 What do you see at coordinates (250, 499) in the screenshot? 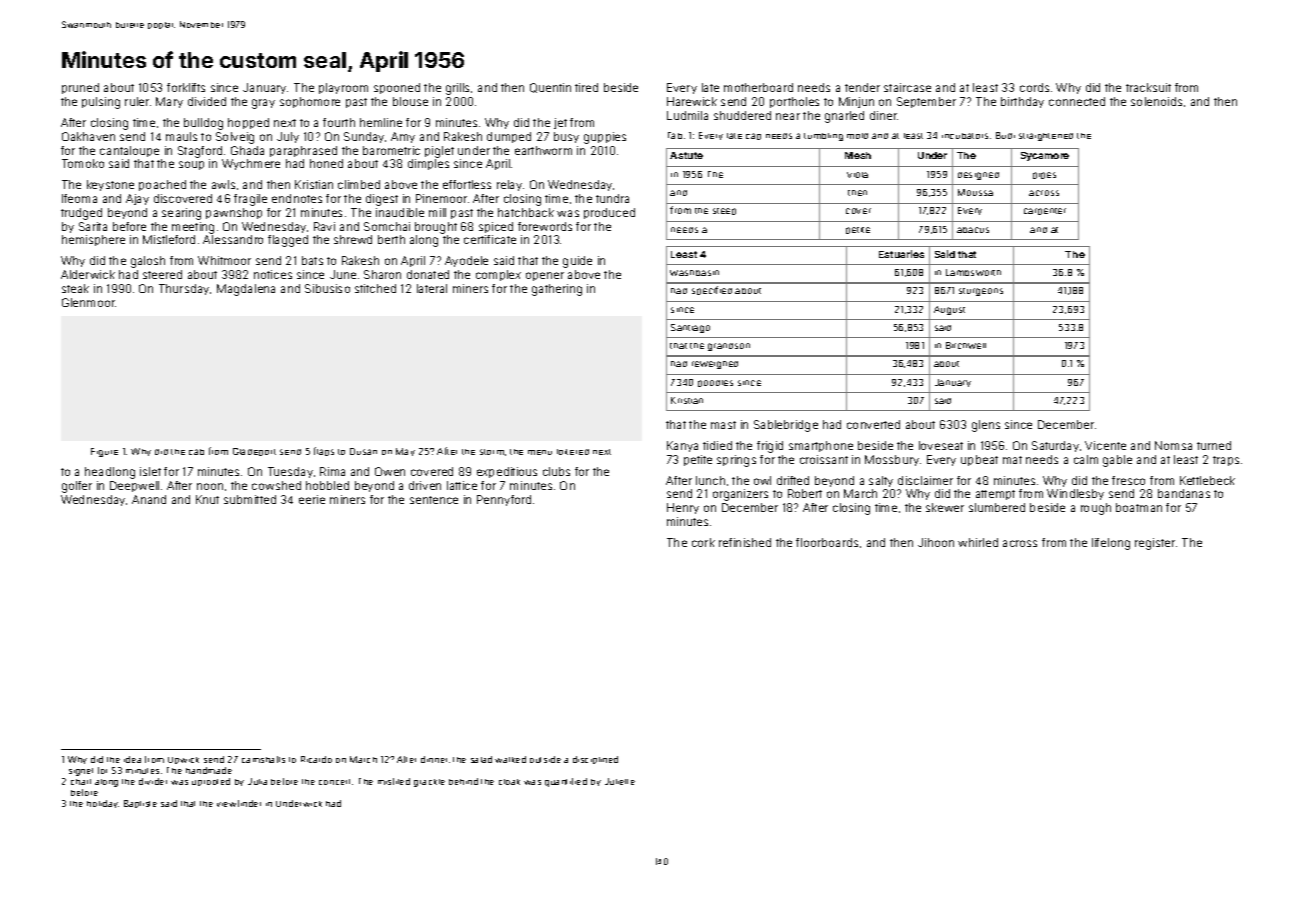
I see `submitted` at bounding box center [250, 499].
